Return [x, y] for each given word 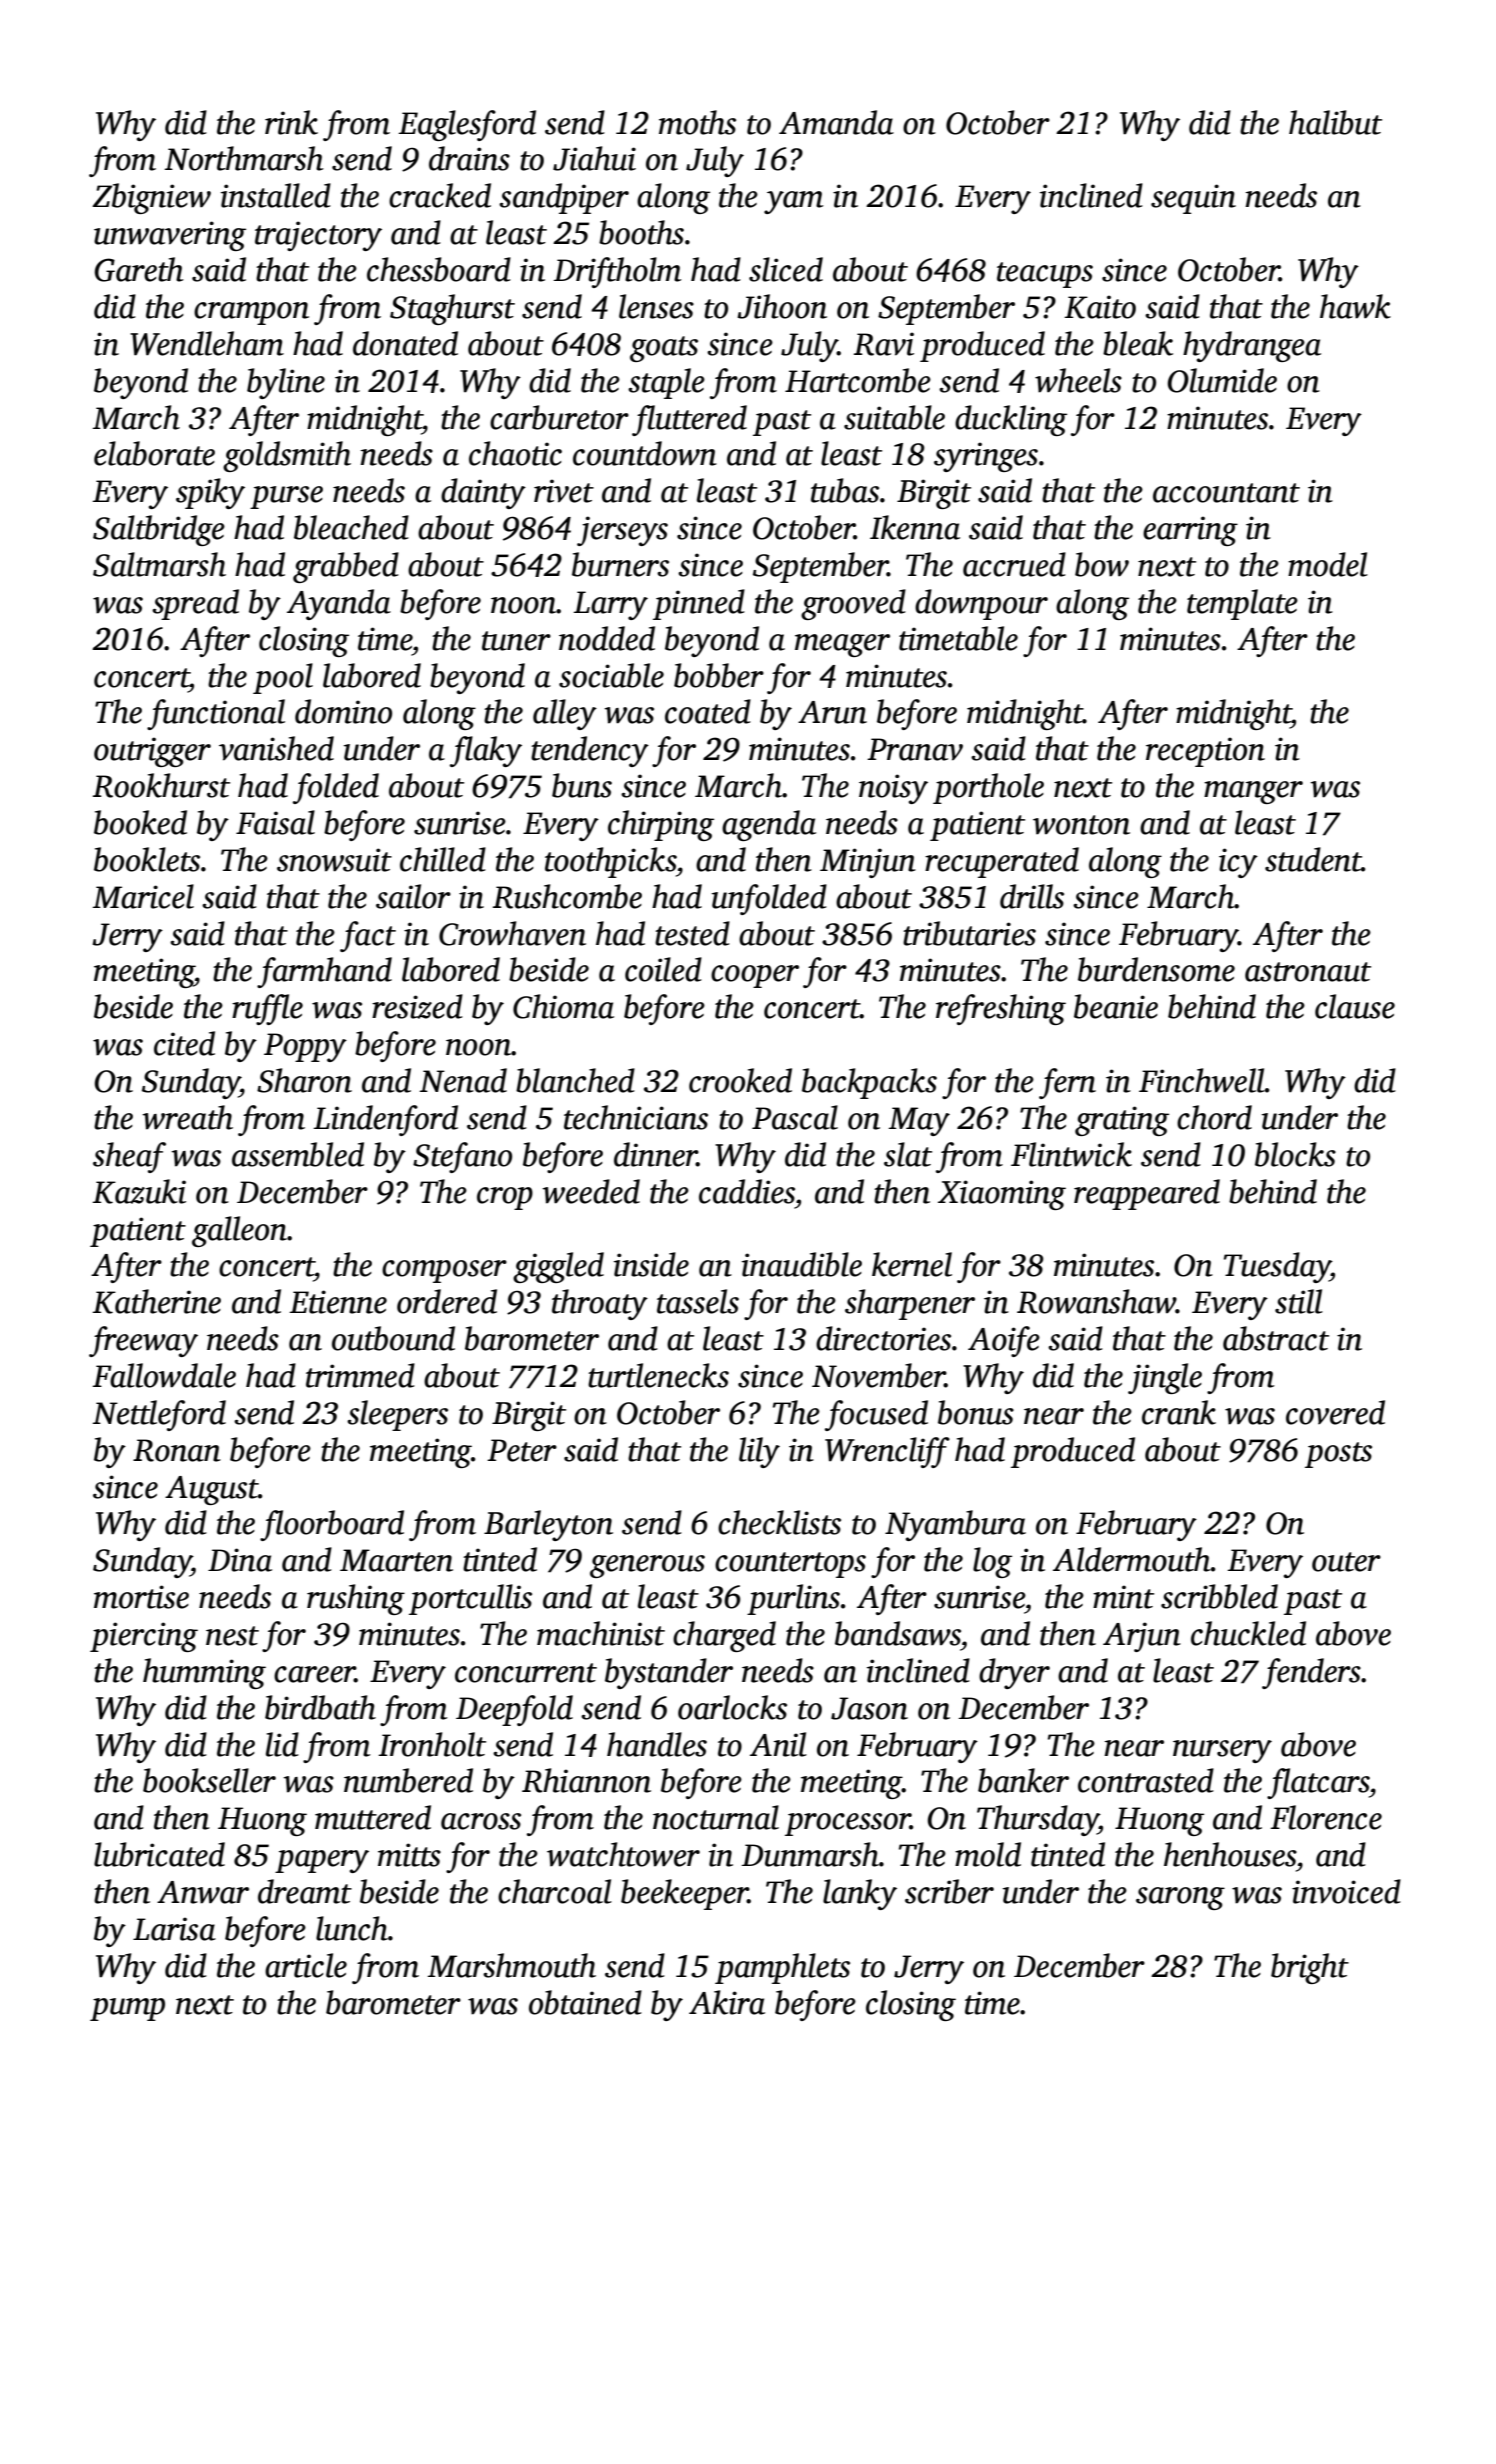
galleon [239, 1231]
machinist [601, 1633]
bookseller [209, 1780]
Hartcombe [858, 380]
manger [1253, 792]
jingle [1165, 1378]
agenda [769, 825]
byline [286, 383]
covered [1335, 1412]
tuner [516, 641]
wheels [1078, 380]
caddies [747, 1191]
